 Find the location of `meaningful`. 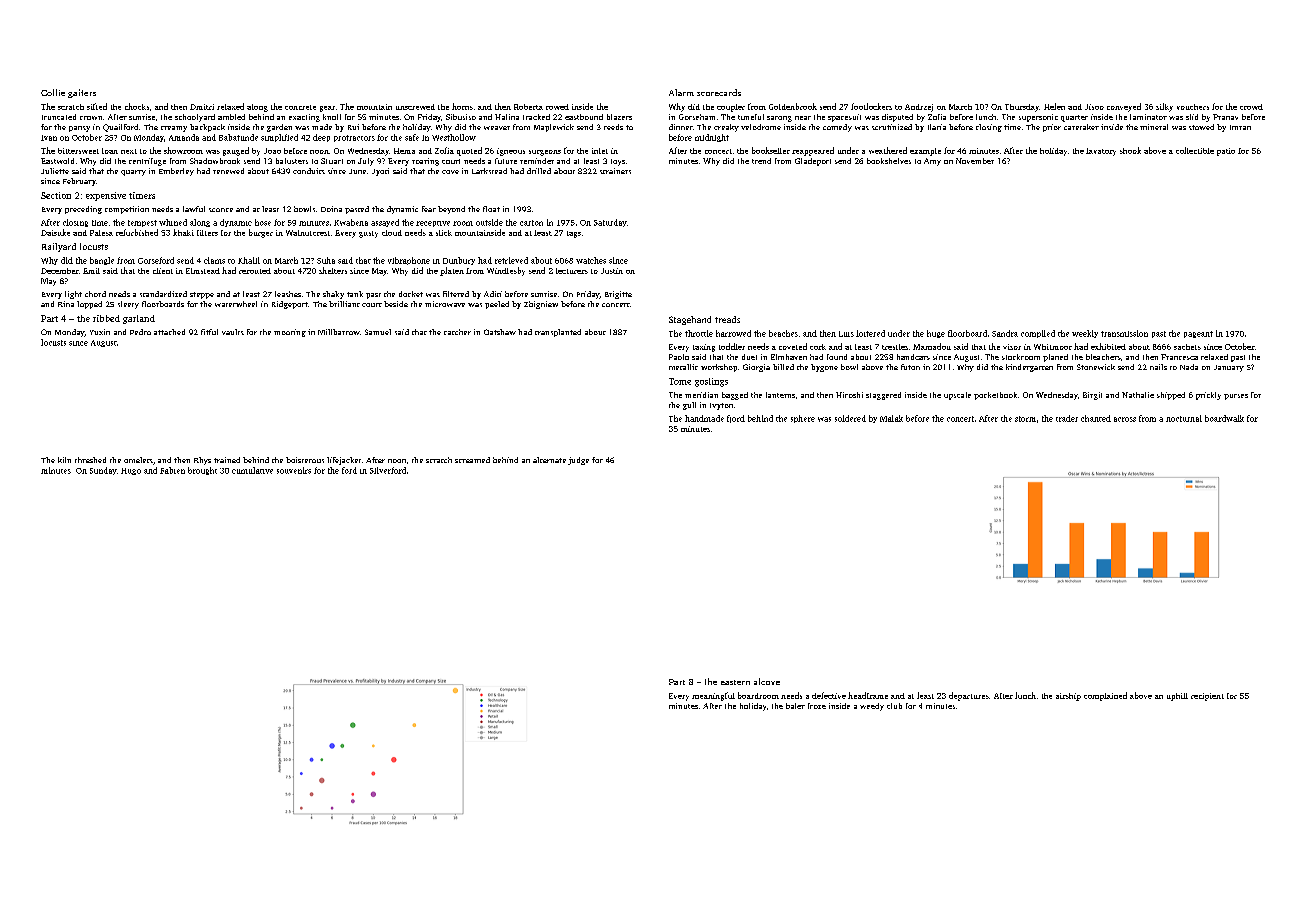

meaningful is located at coordinates (713, 696).
